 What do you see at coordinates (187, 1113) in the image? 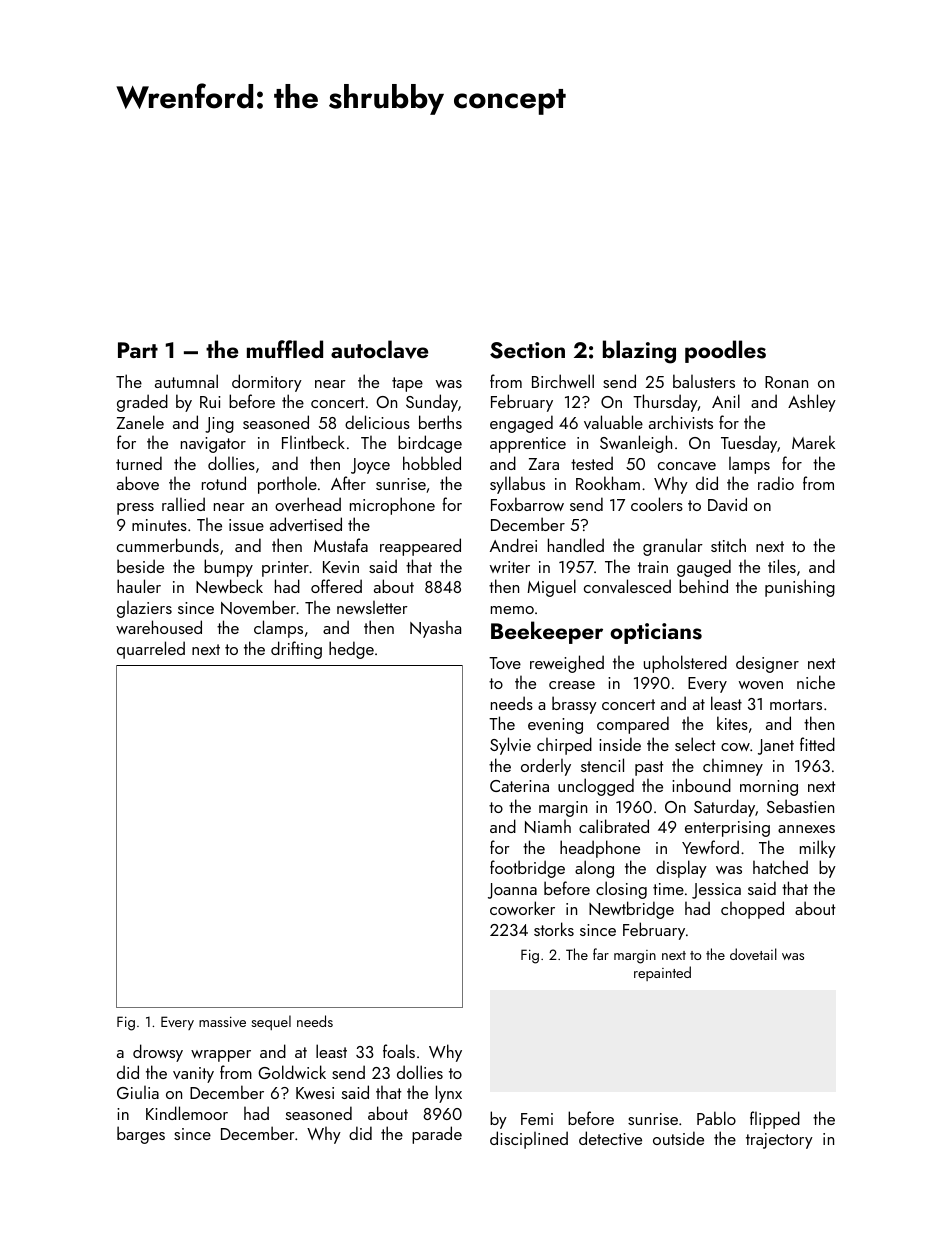
I see `Kindlemoor` at bounding box center [187, 1113].
